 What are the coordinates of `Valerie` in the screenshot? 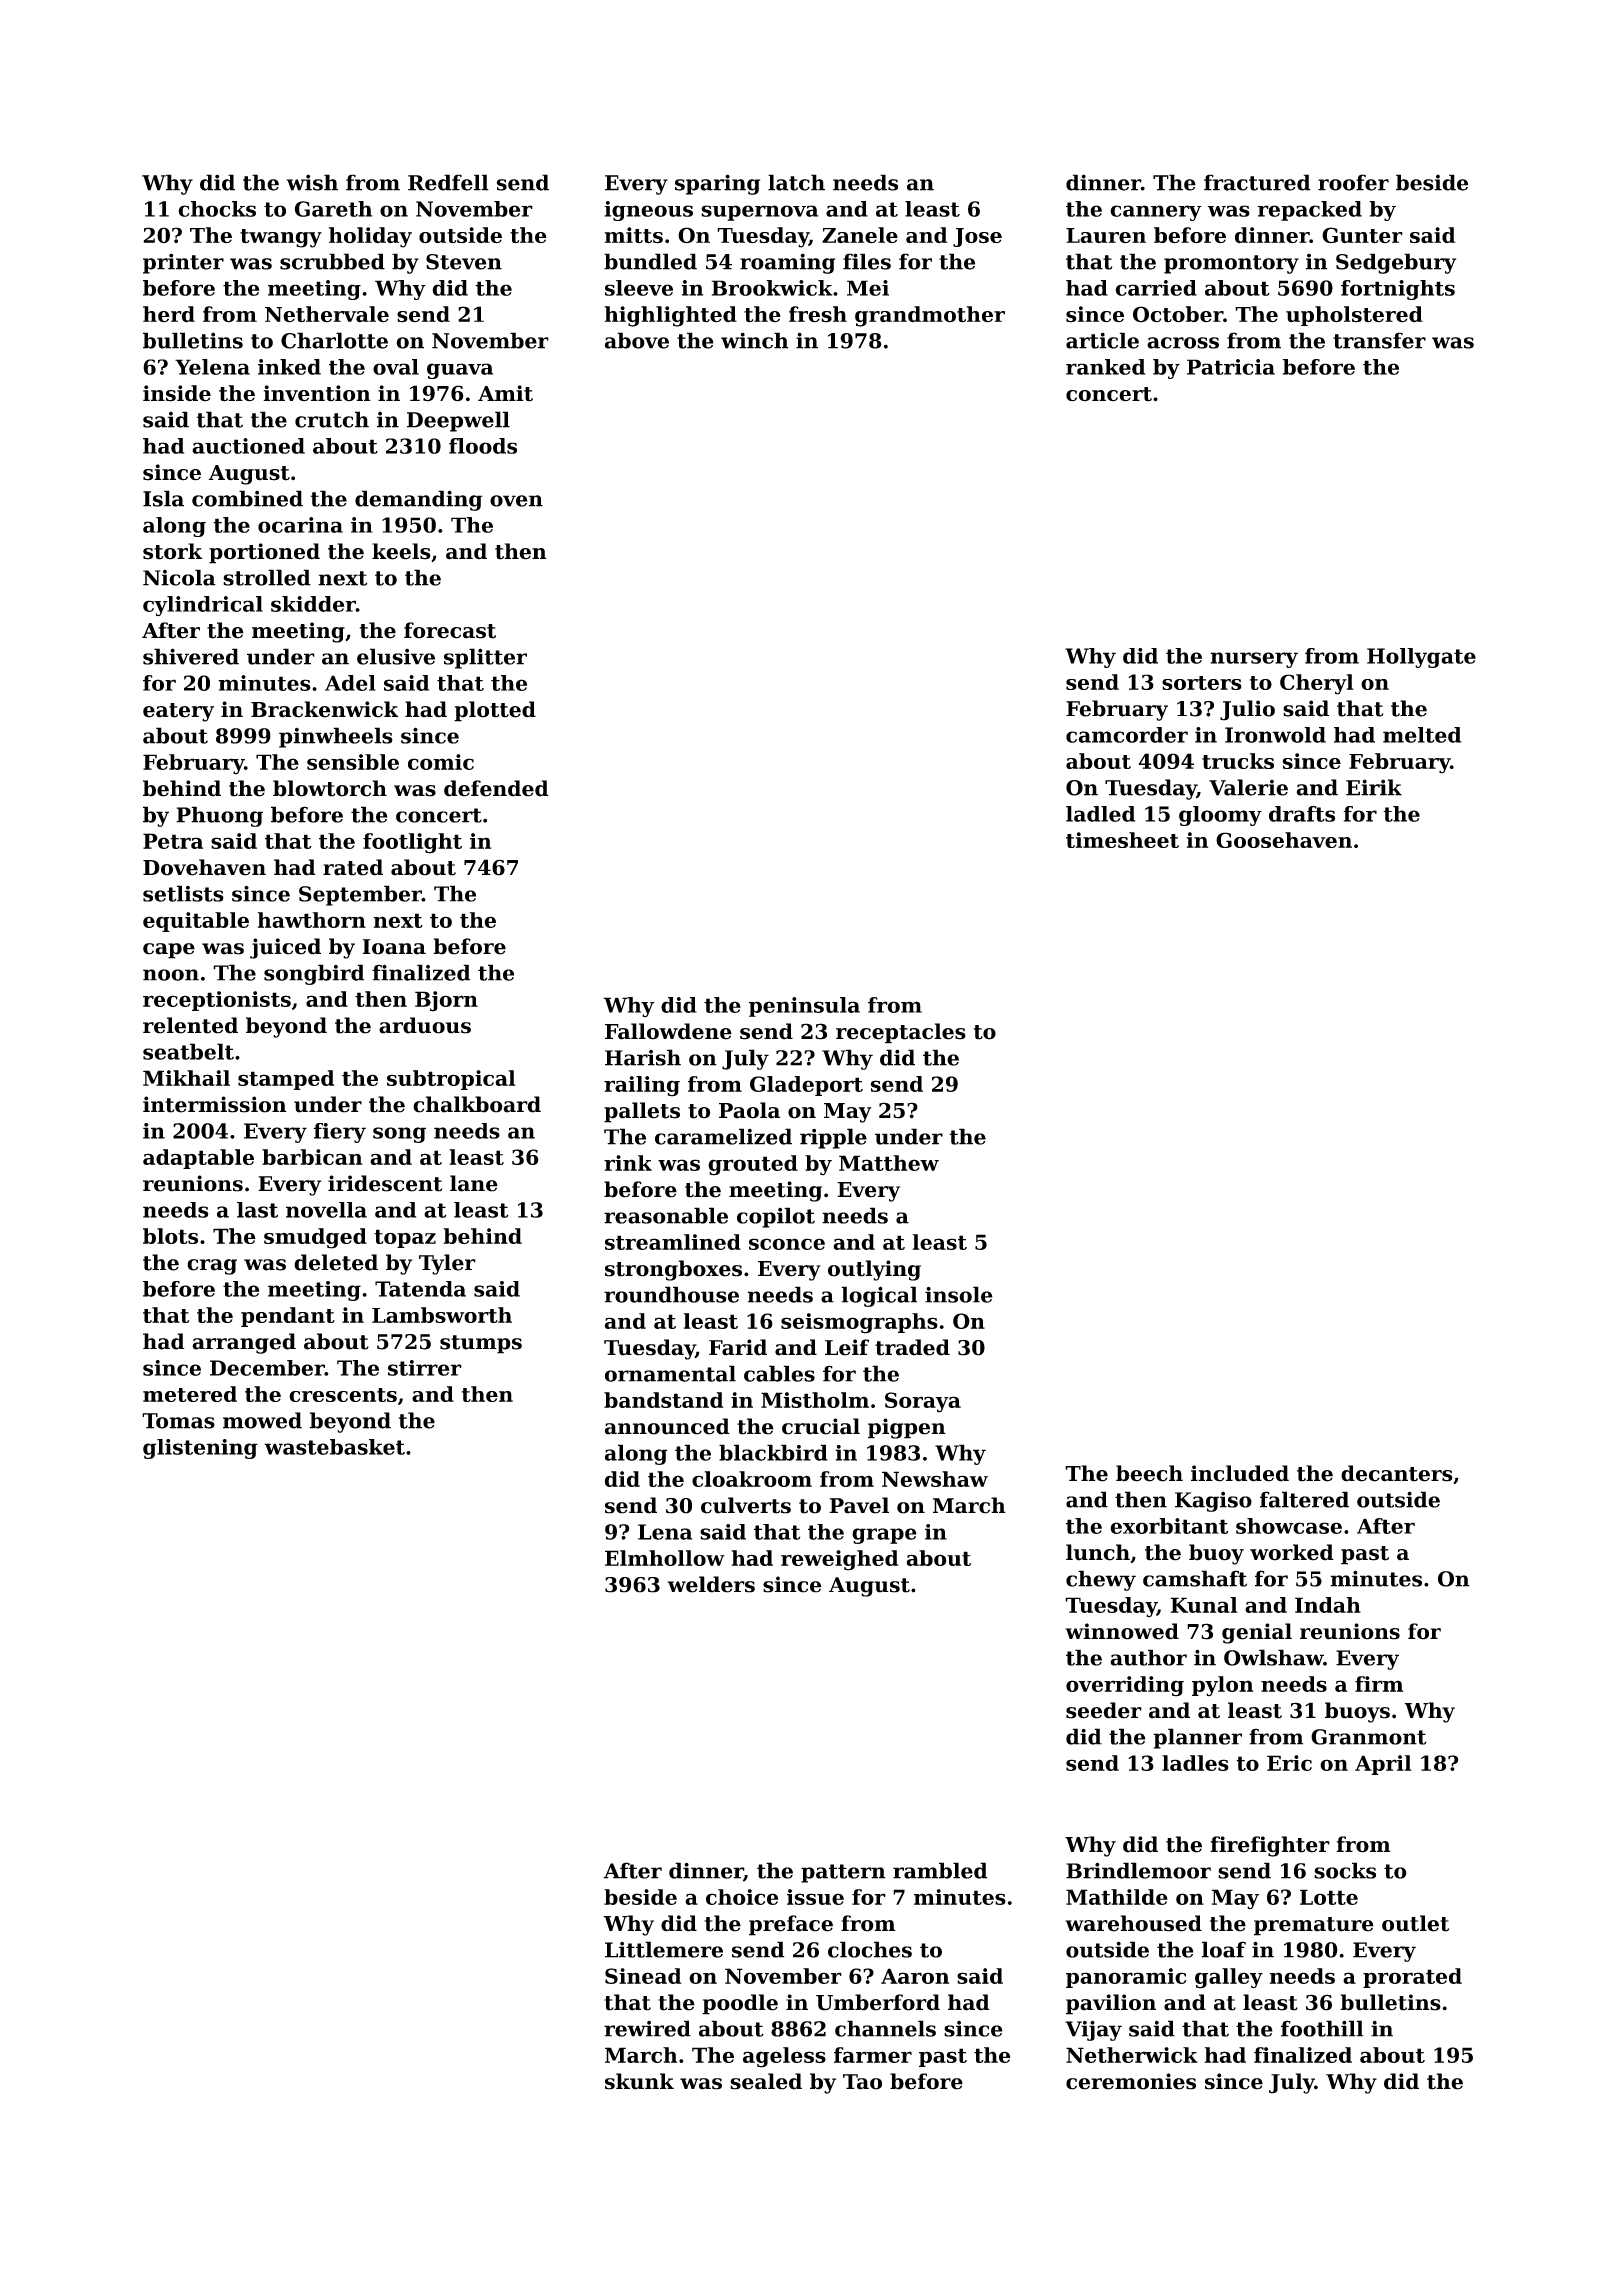 It's located at (1248, 787).
